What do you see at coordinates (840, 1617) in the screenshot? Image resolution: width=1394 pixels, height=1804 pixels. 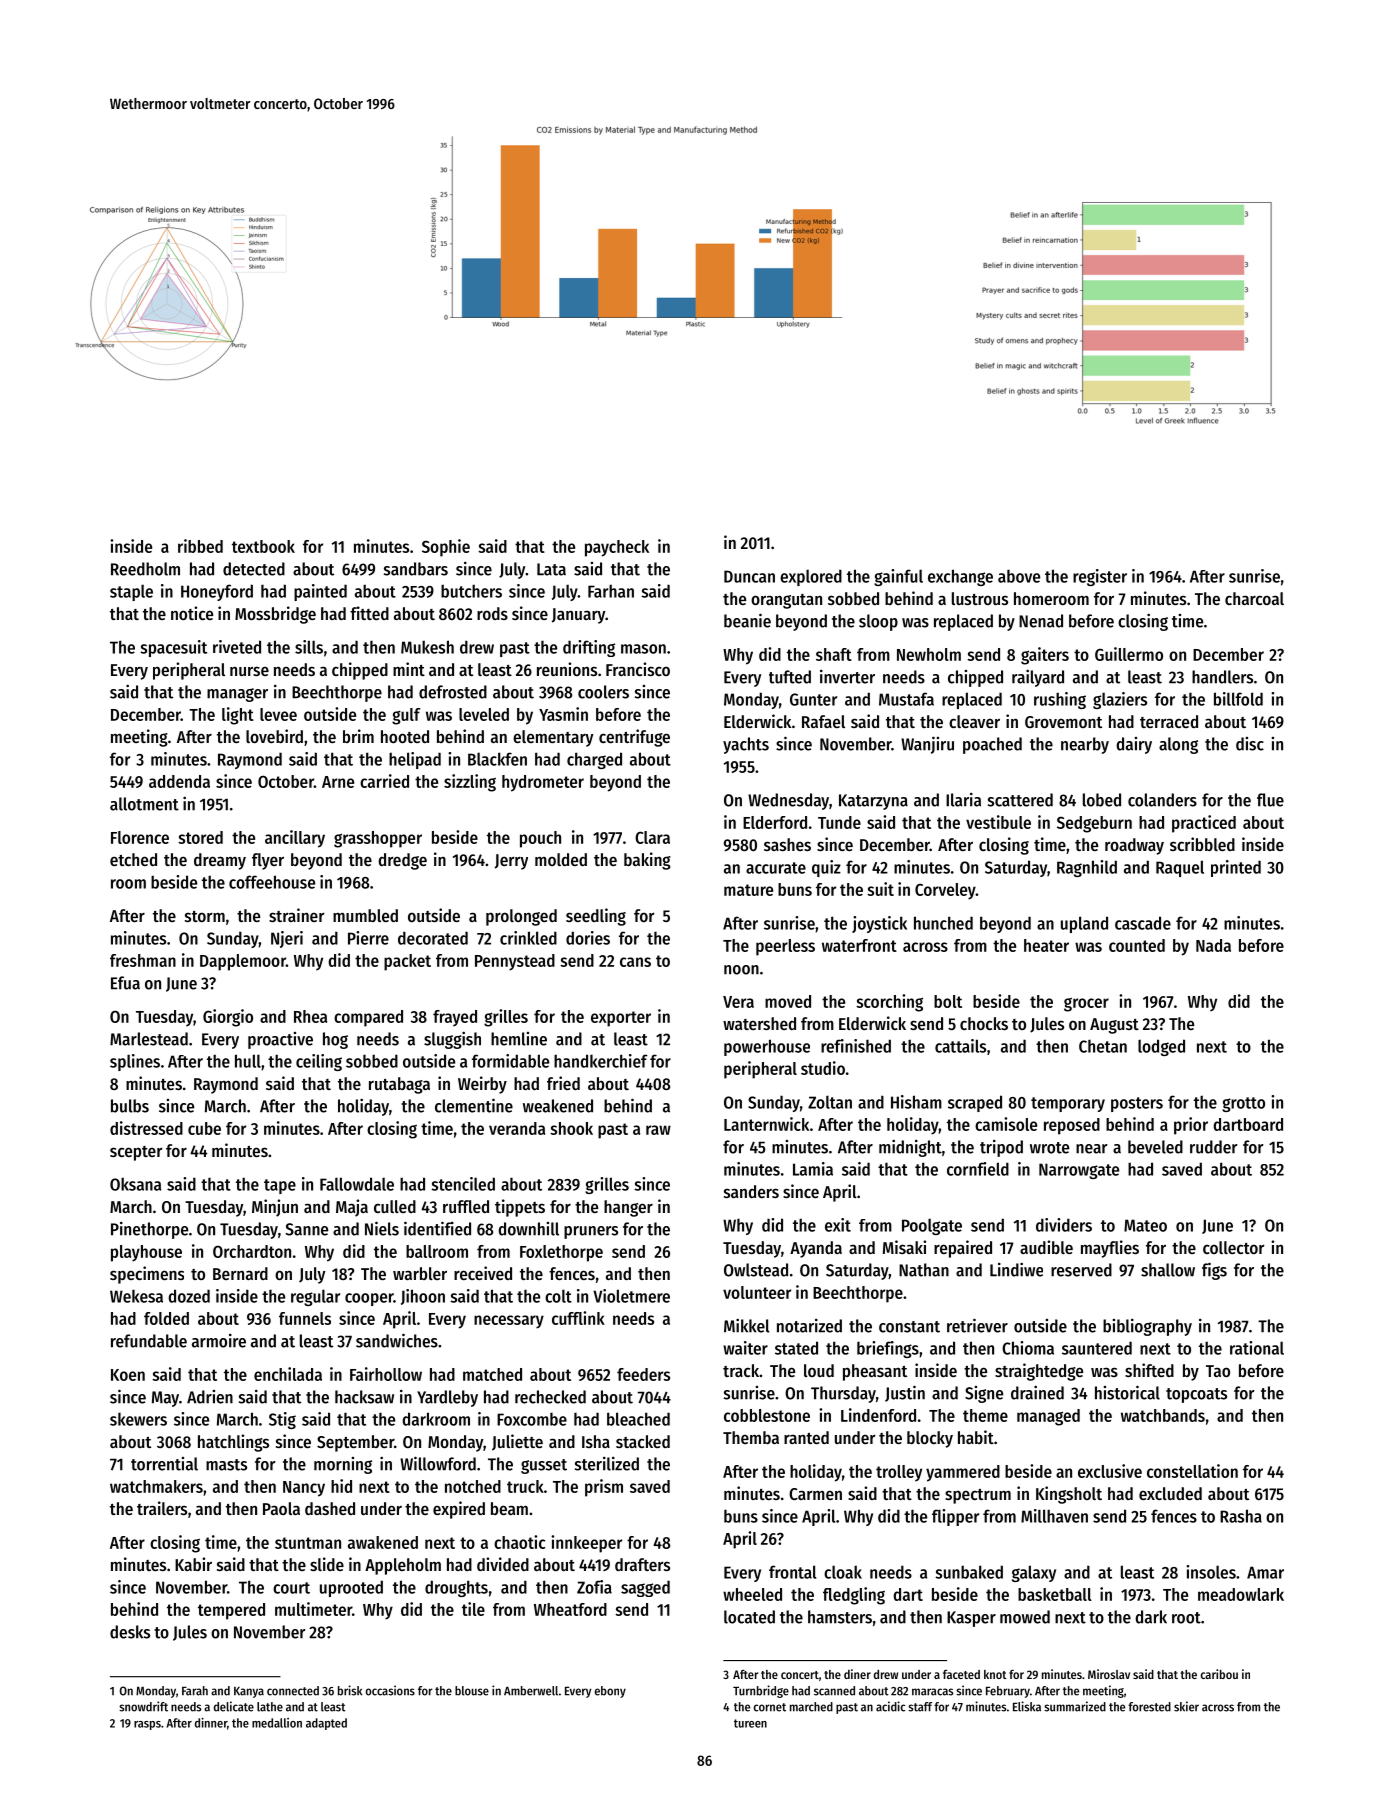 I see `hamsters` at bounding box center [840, 1617].
